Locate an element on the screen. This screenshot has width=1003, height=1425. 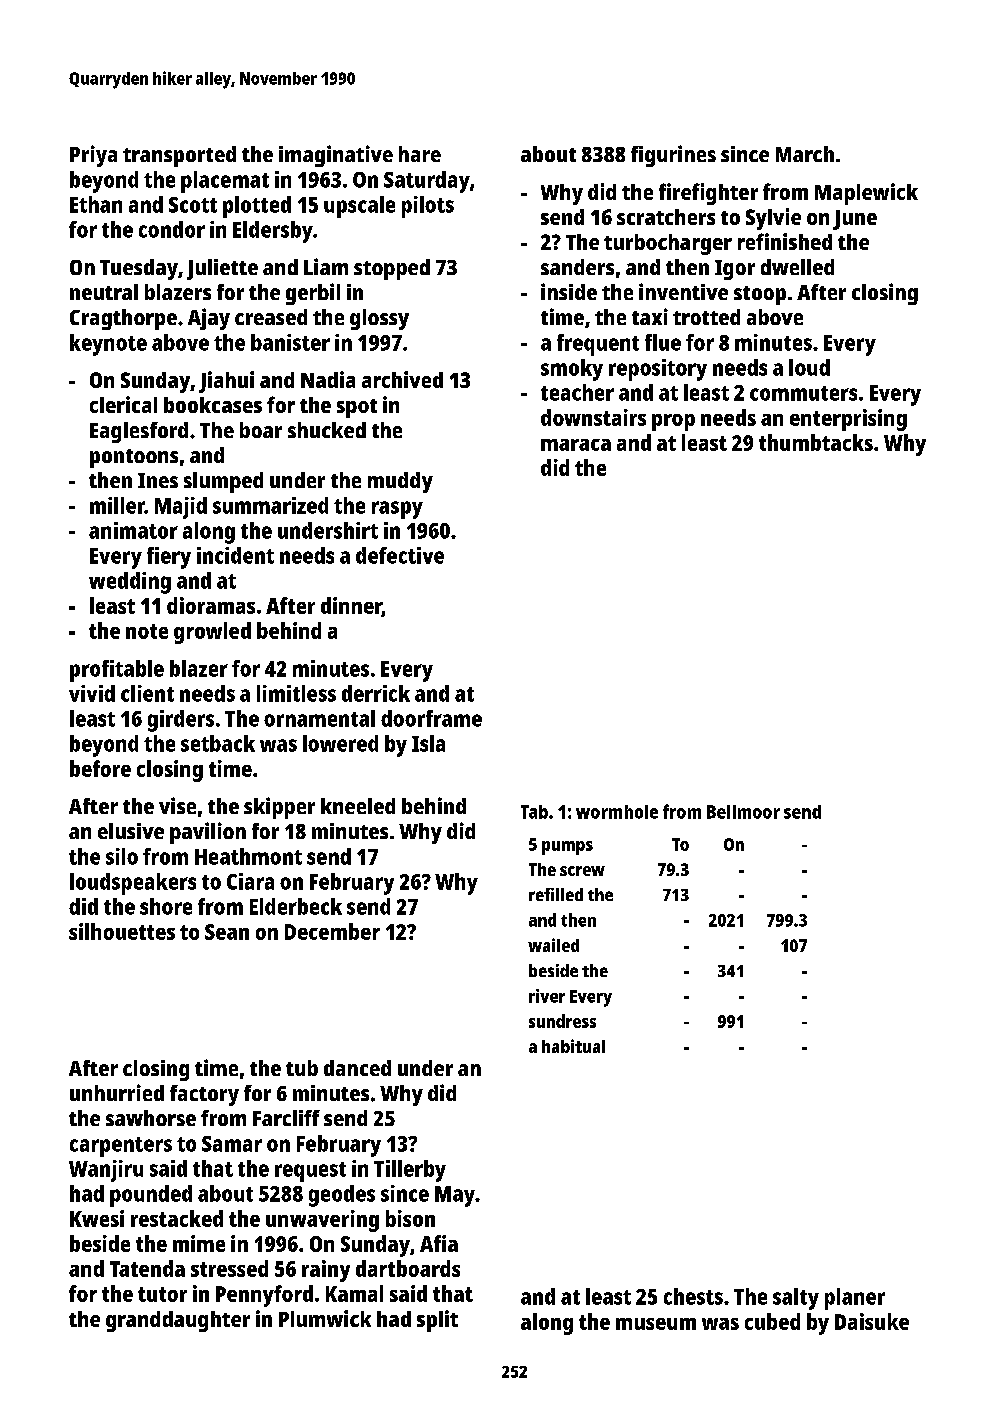
transported is located at coordinates (179, 156).
